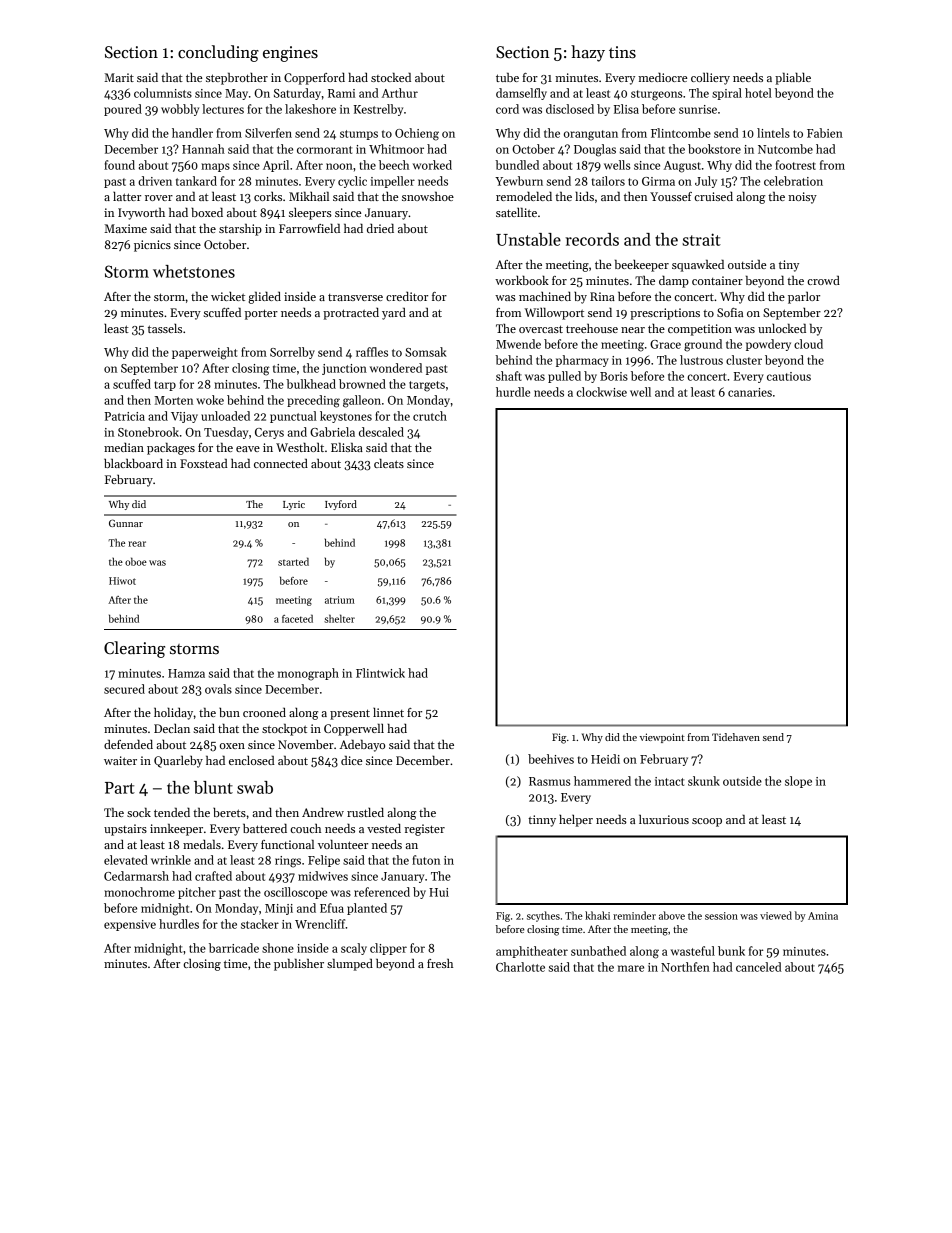 The height and width of the document is (1233, 952). What do you see at coordinates (823, 916) in the document?
I see `Amina` at bounding box center [823, 916].
